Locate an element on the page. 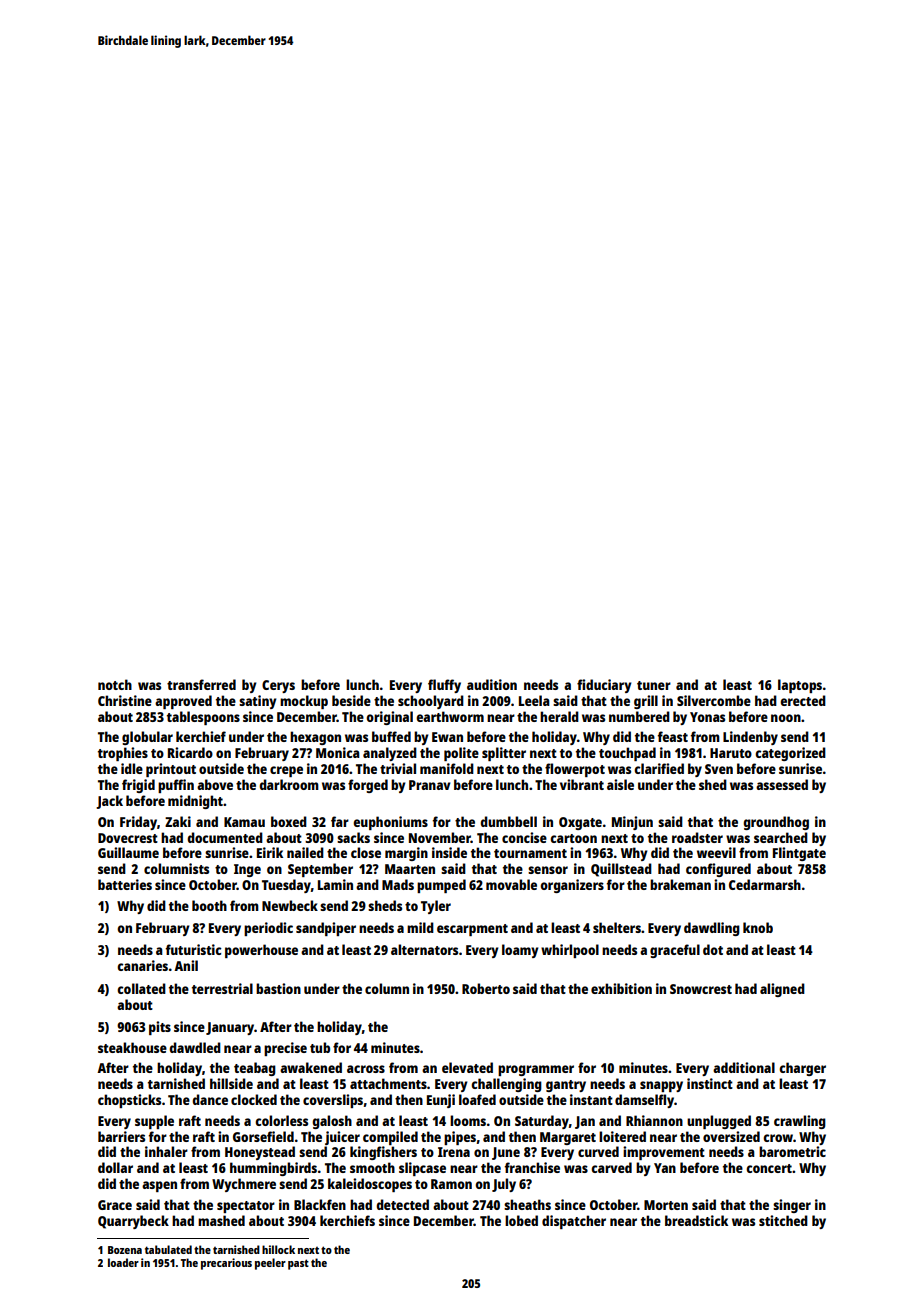 This image has width=924, height=1308. franchise is located at coordinates (532, 1167).
